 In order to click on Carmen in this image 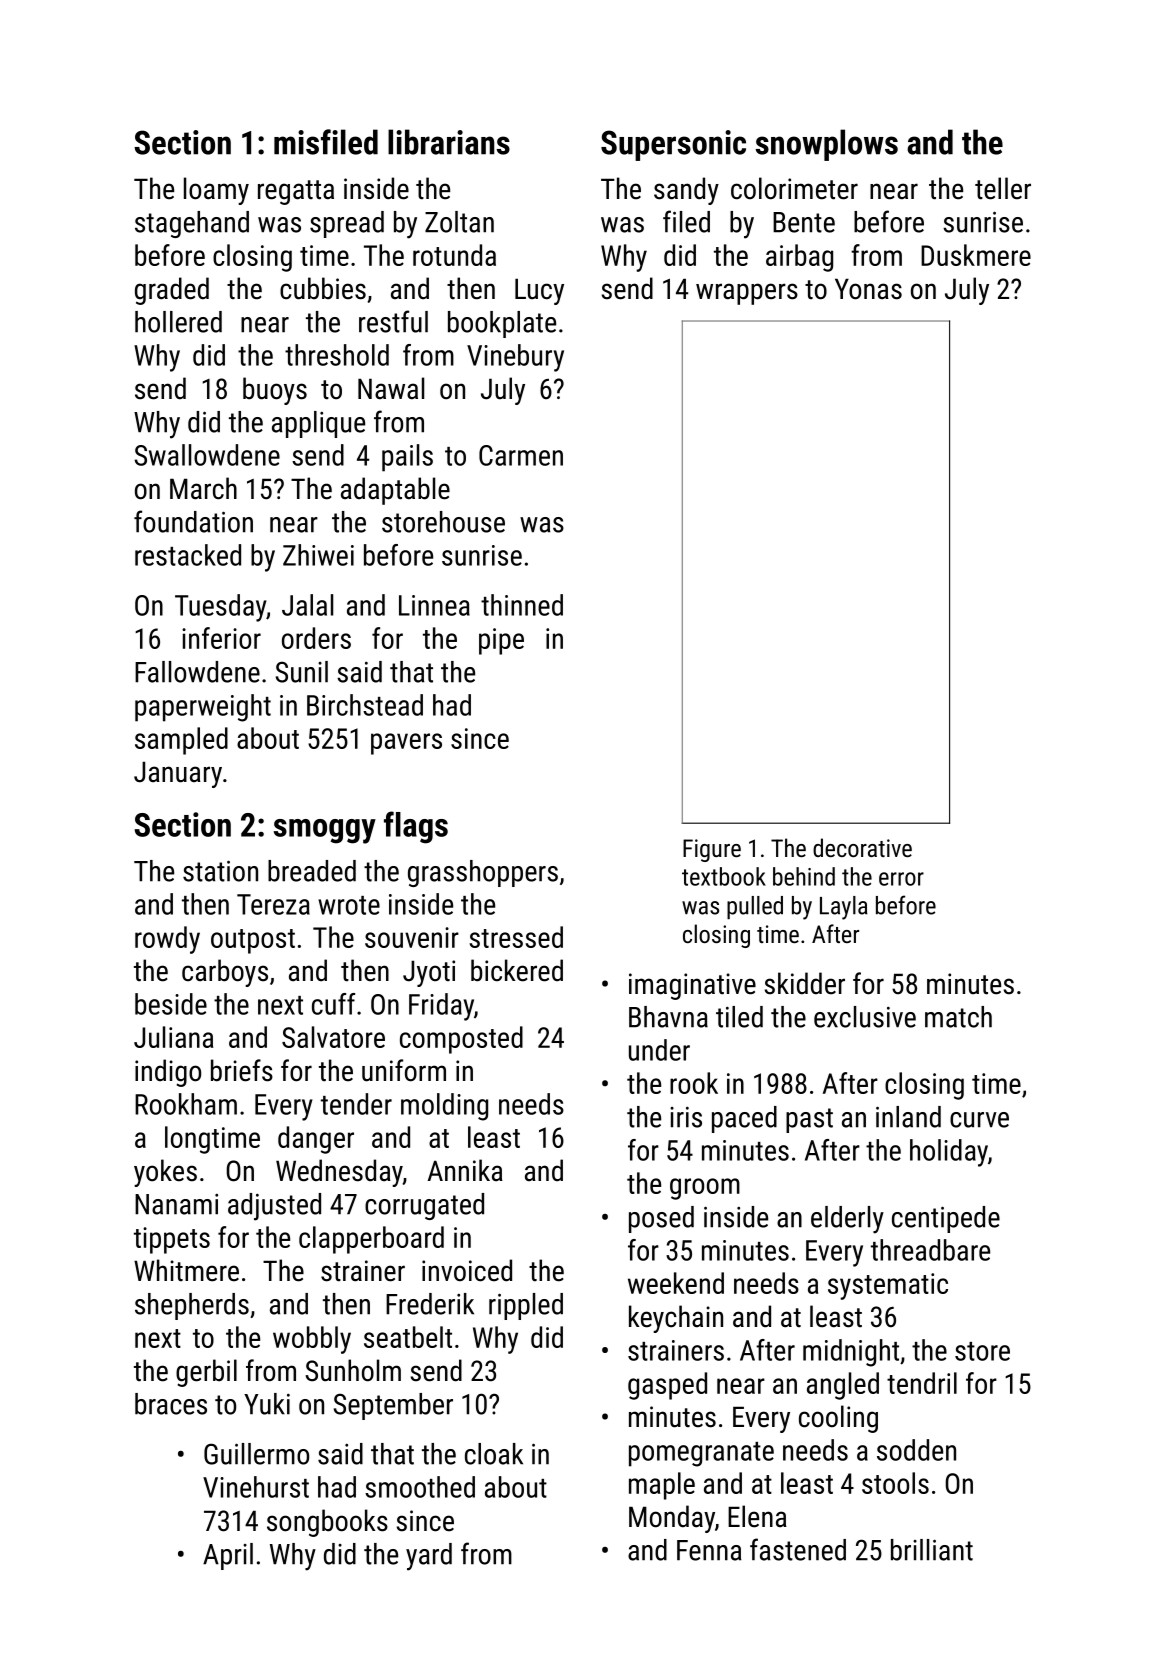, I will do `click(521, 455)`.
